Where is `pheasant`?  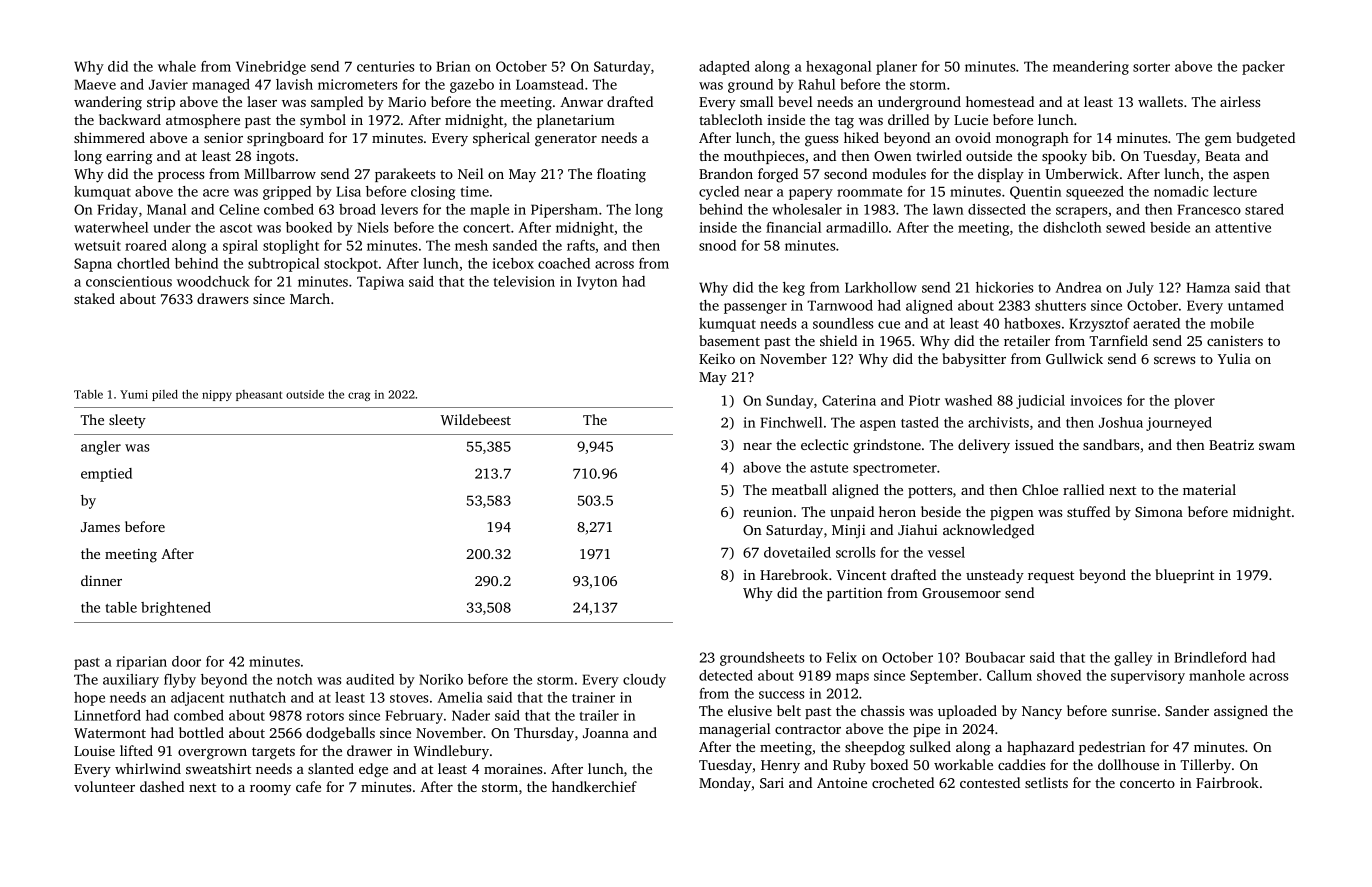 pheasant is located at coordinates (259, 395).
